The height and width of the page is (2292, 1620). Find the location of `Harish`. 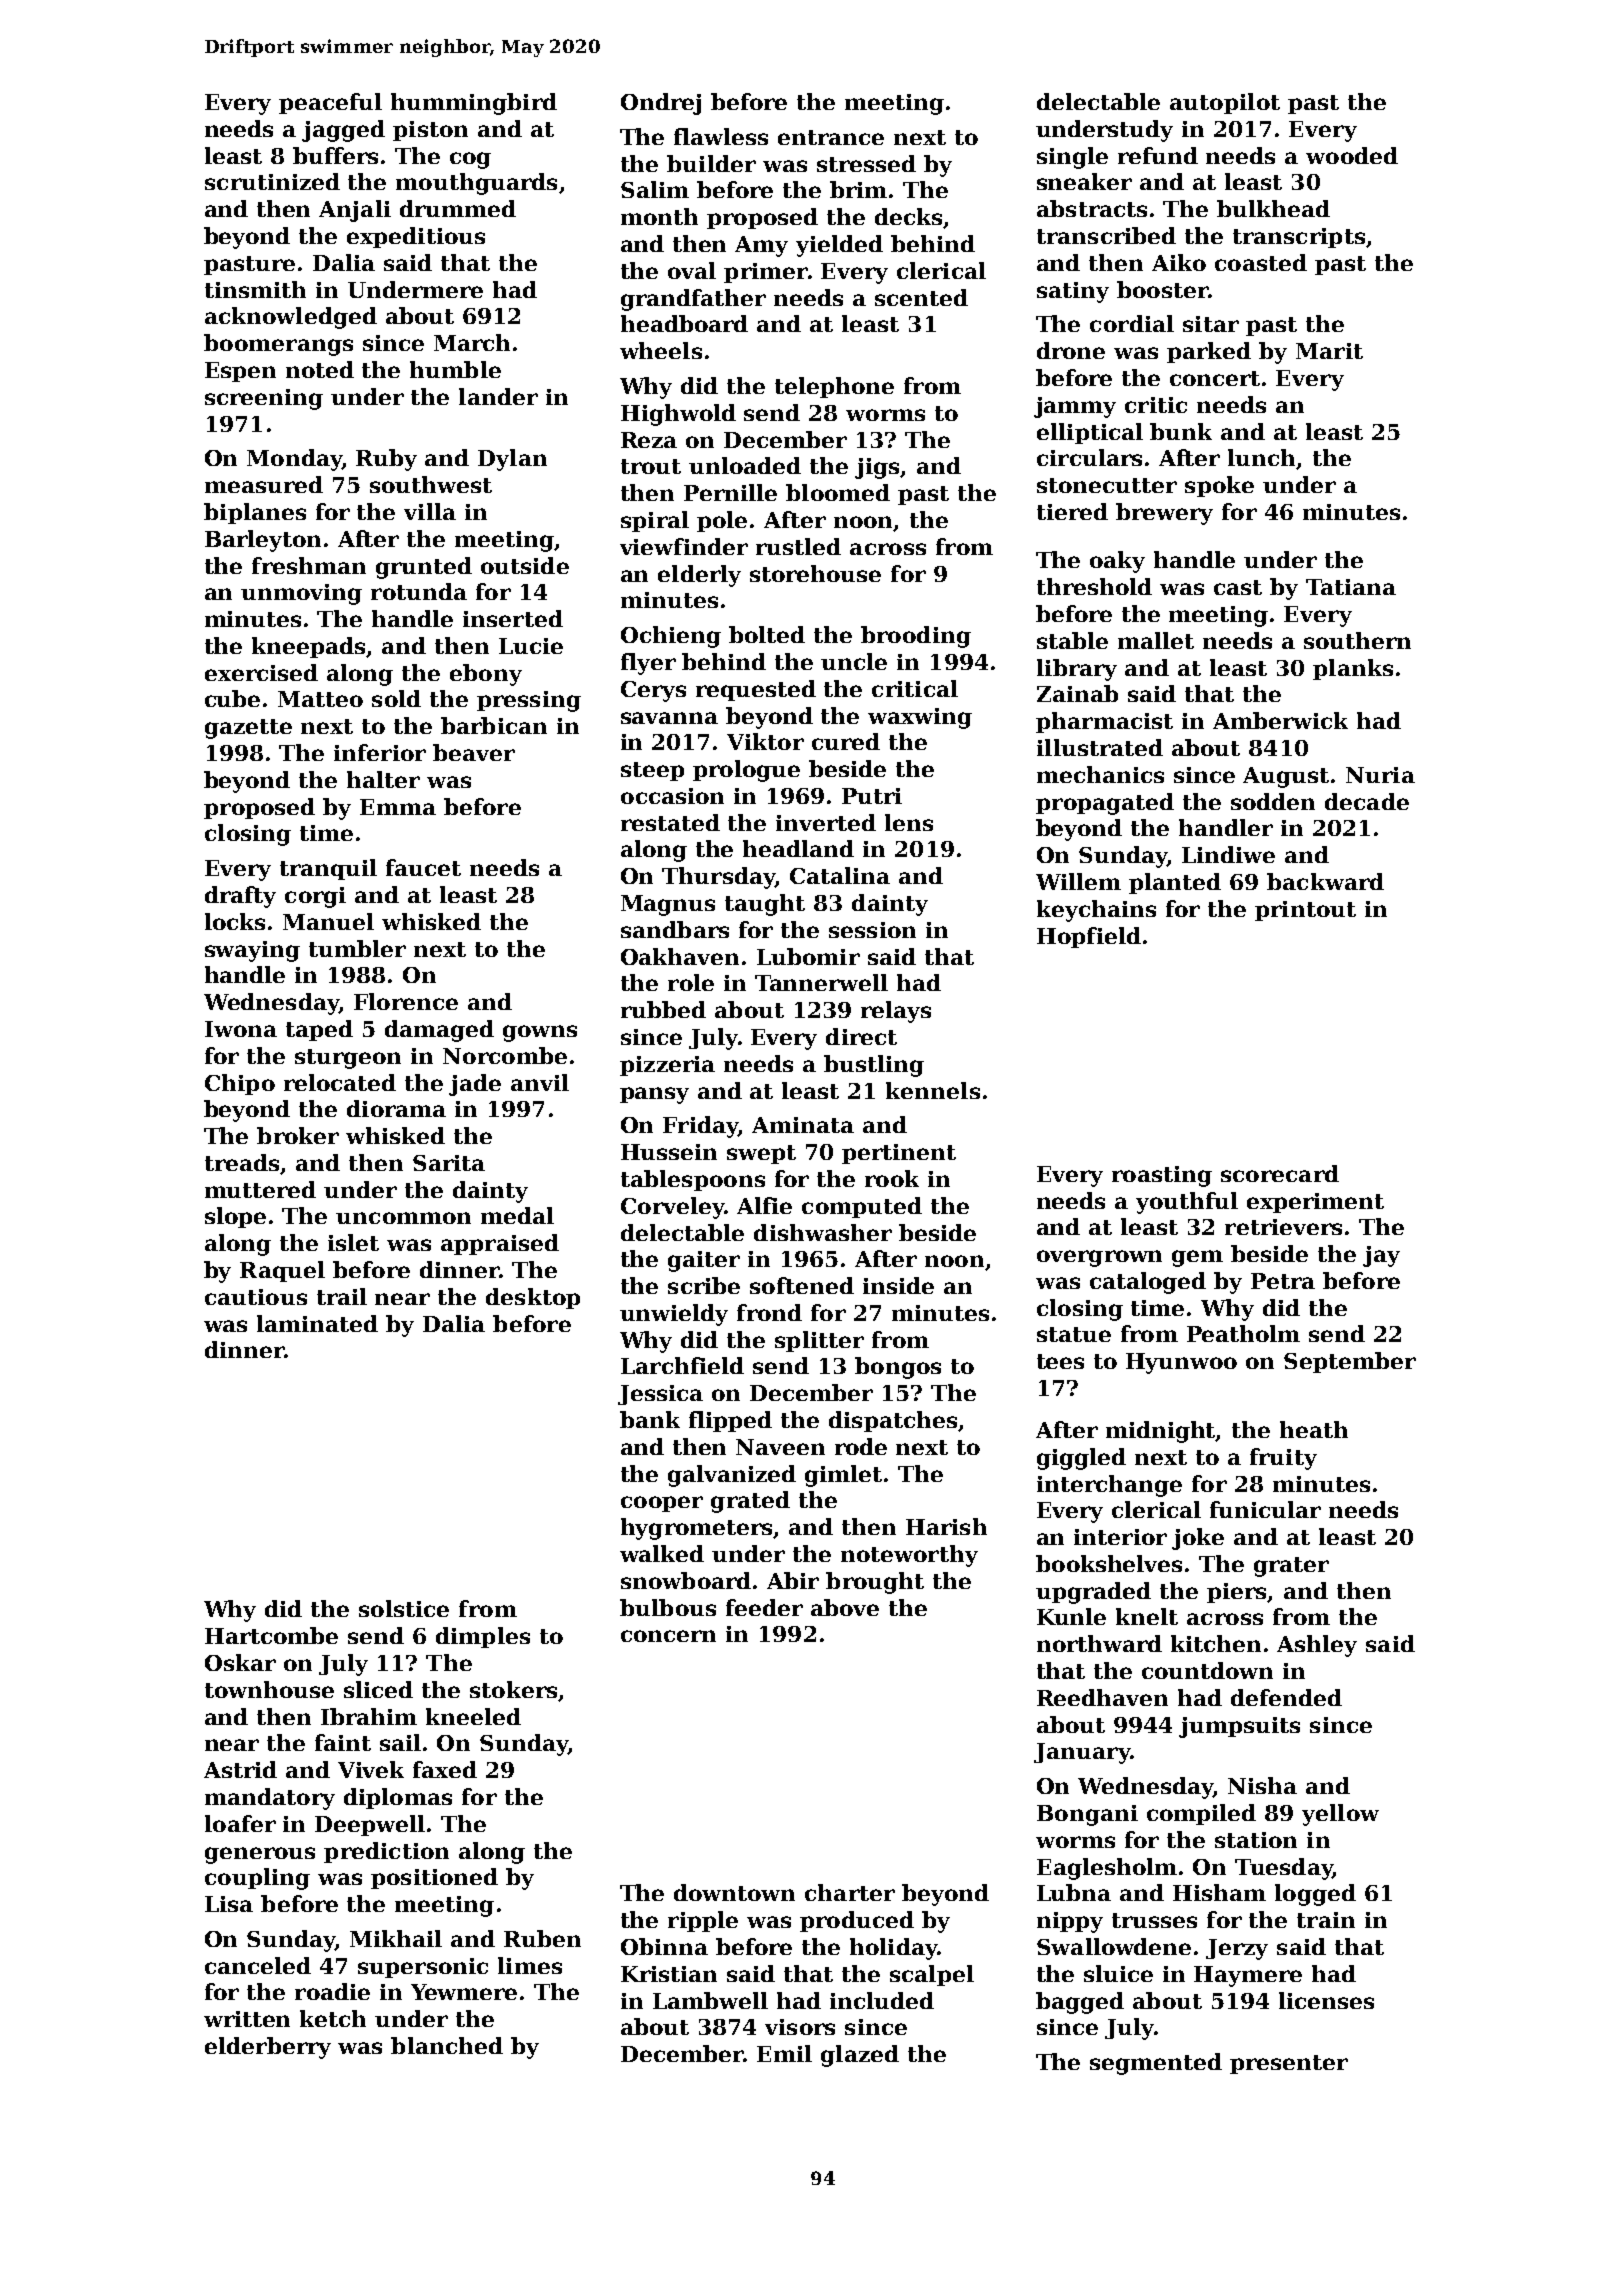

Harish is located at coordinates (946, 1526).
